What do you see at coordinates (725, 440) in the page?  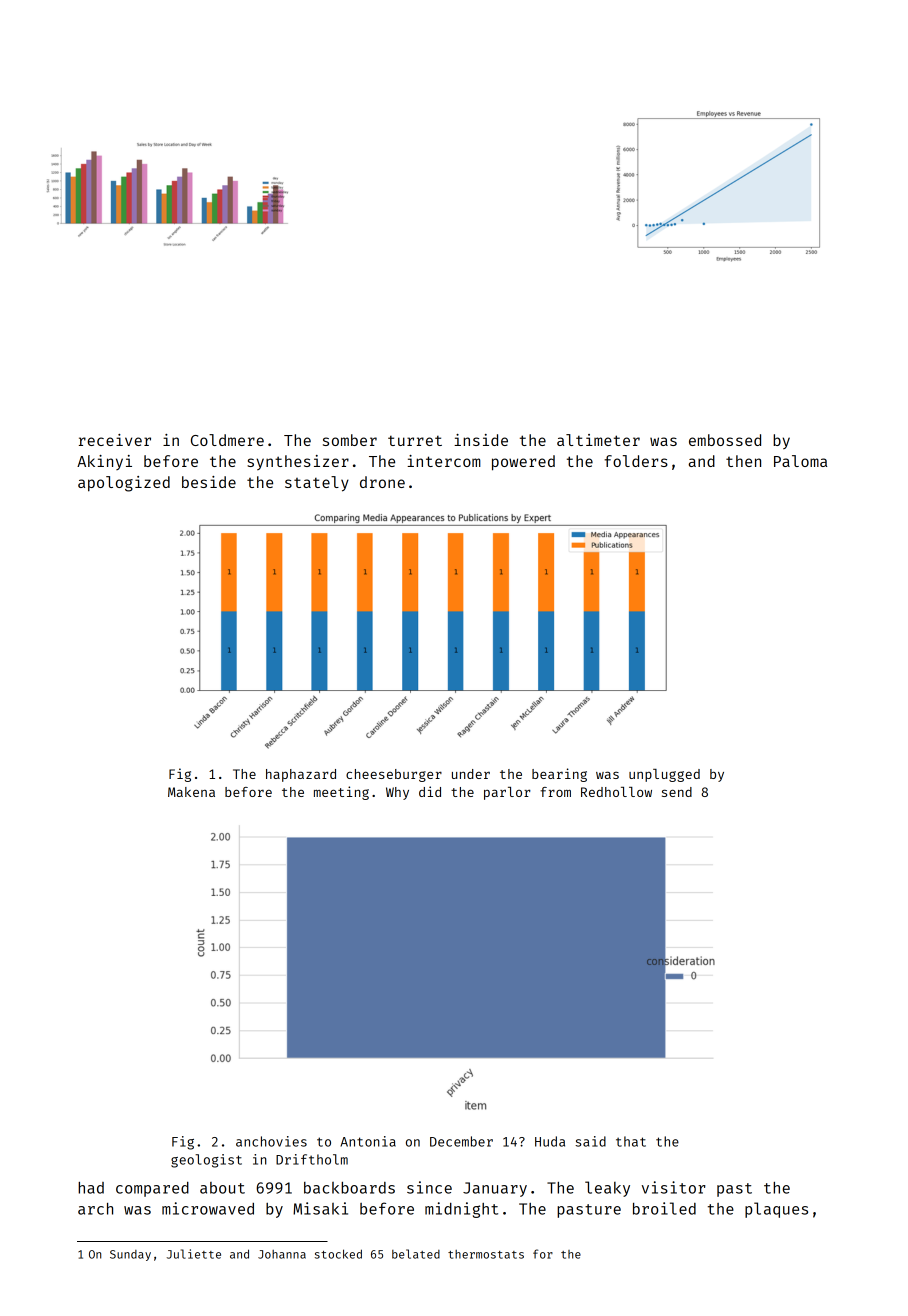 I see `embossed` at bounding box center [725, 440].
